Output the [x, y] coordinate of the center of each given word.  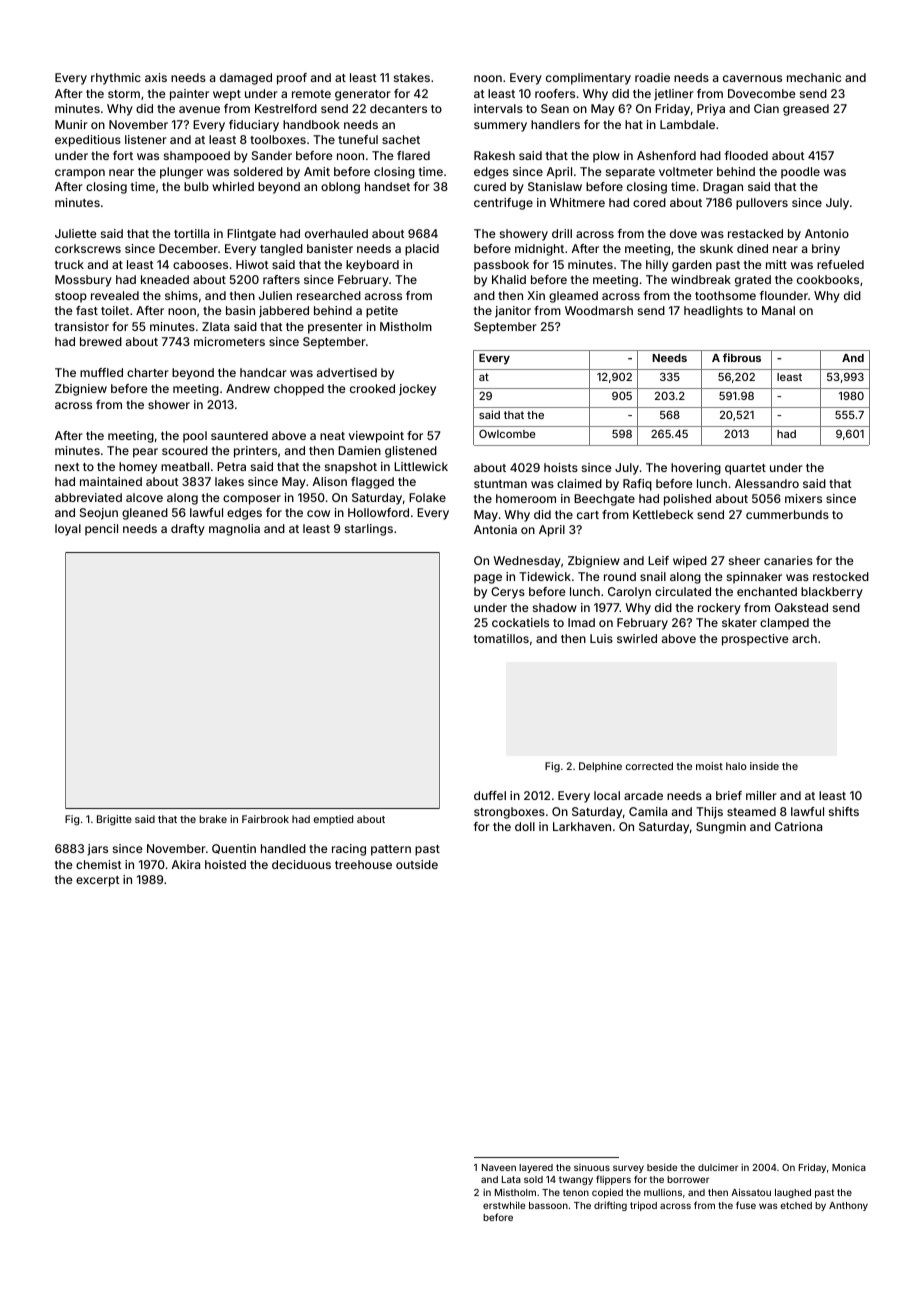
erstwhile [504, 1205]
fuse [746, 1205]
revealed [115, 295]
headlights [713, 312]
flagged [372, 483]
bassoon [548, 1205]
